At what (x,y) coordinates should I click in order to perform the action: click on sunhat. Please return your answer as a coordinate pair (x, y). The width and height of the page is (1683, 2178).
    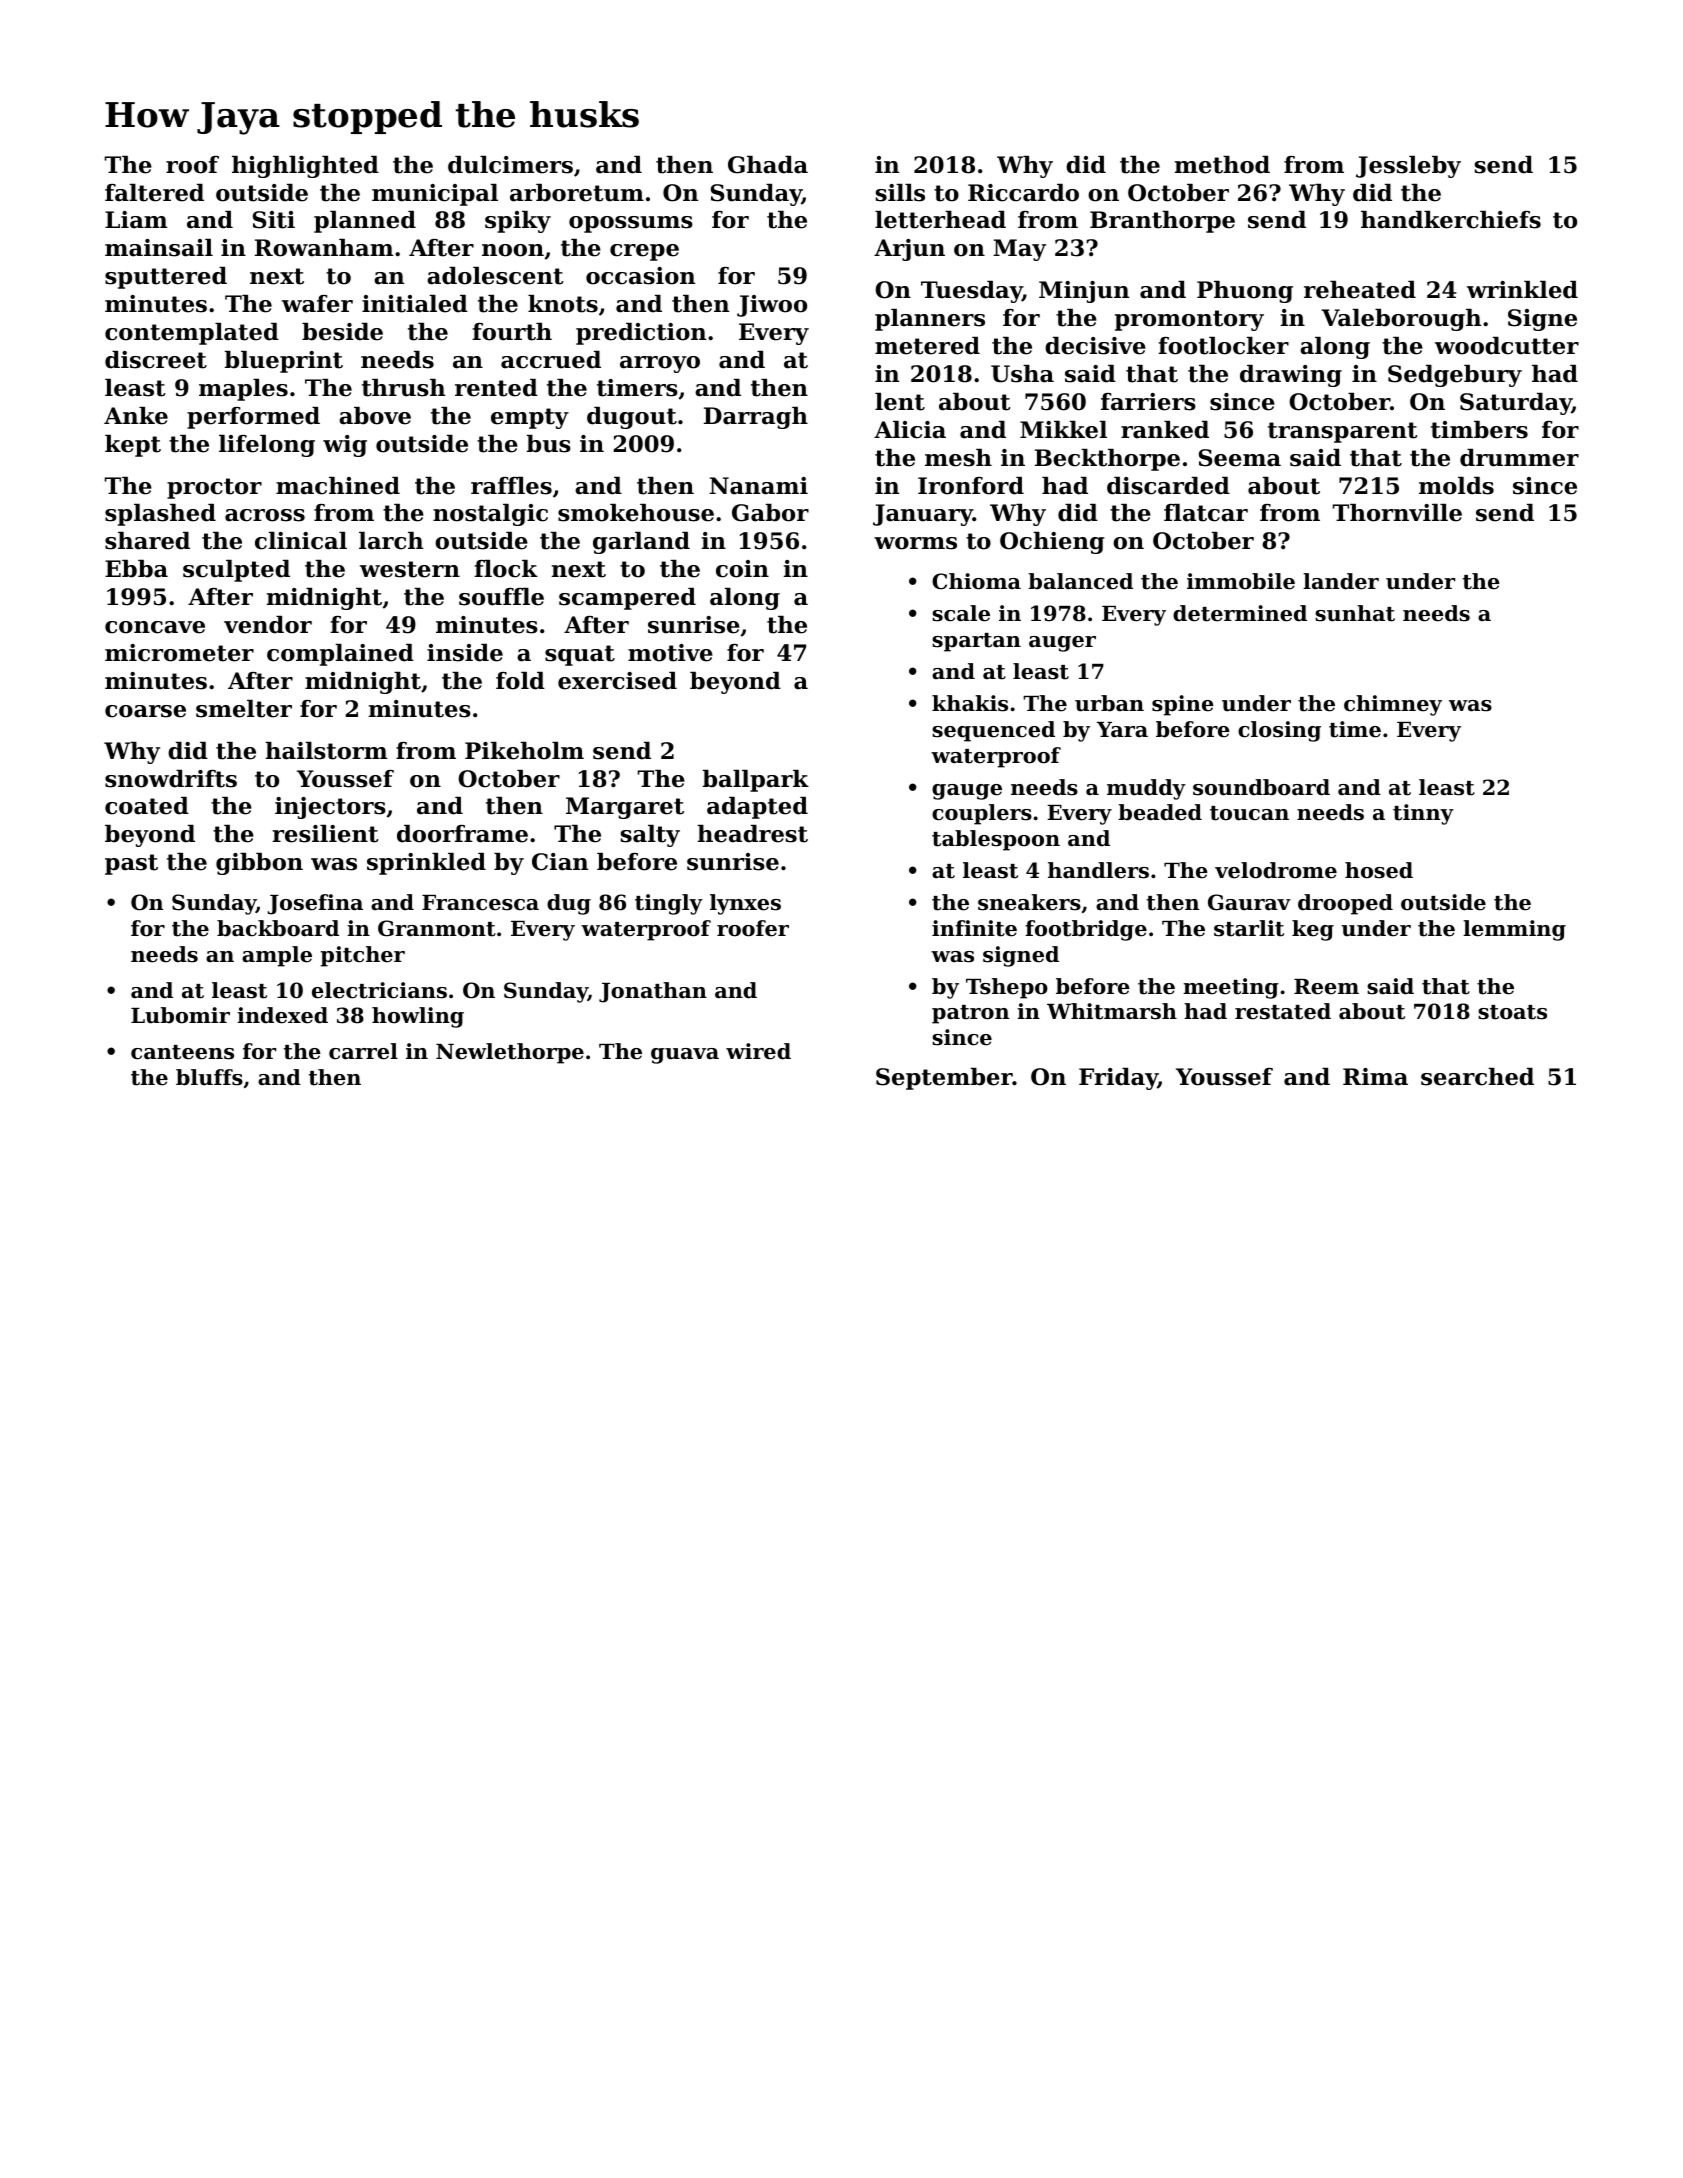
    Looking at the image, I should click on (1355, 613).
